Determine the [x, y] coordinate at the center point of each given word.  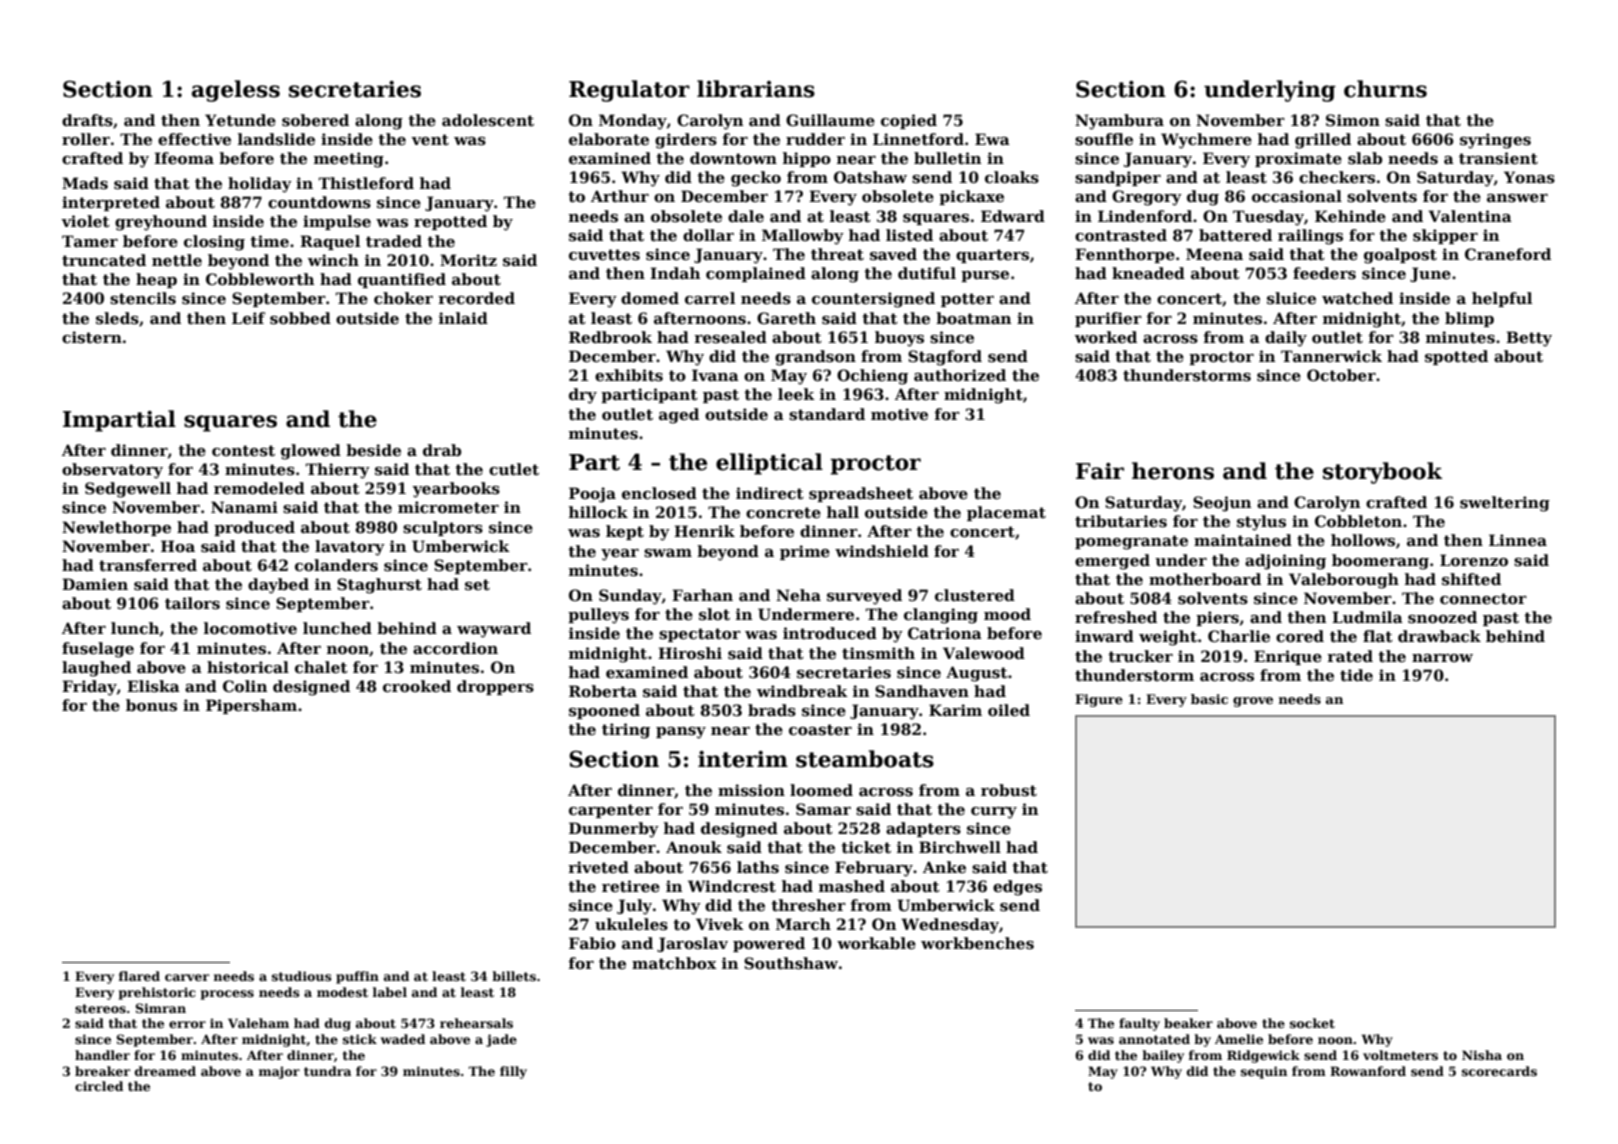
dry [583, 396]
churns [1385, 89]
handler [102, 1055]
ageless [236, 91]
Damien [95, 584]
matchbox [674, 963]
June [1430, 274]
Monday [633, 122]
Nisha [1482, 1055]
